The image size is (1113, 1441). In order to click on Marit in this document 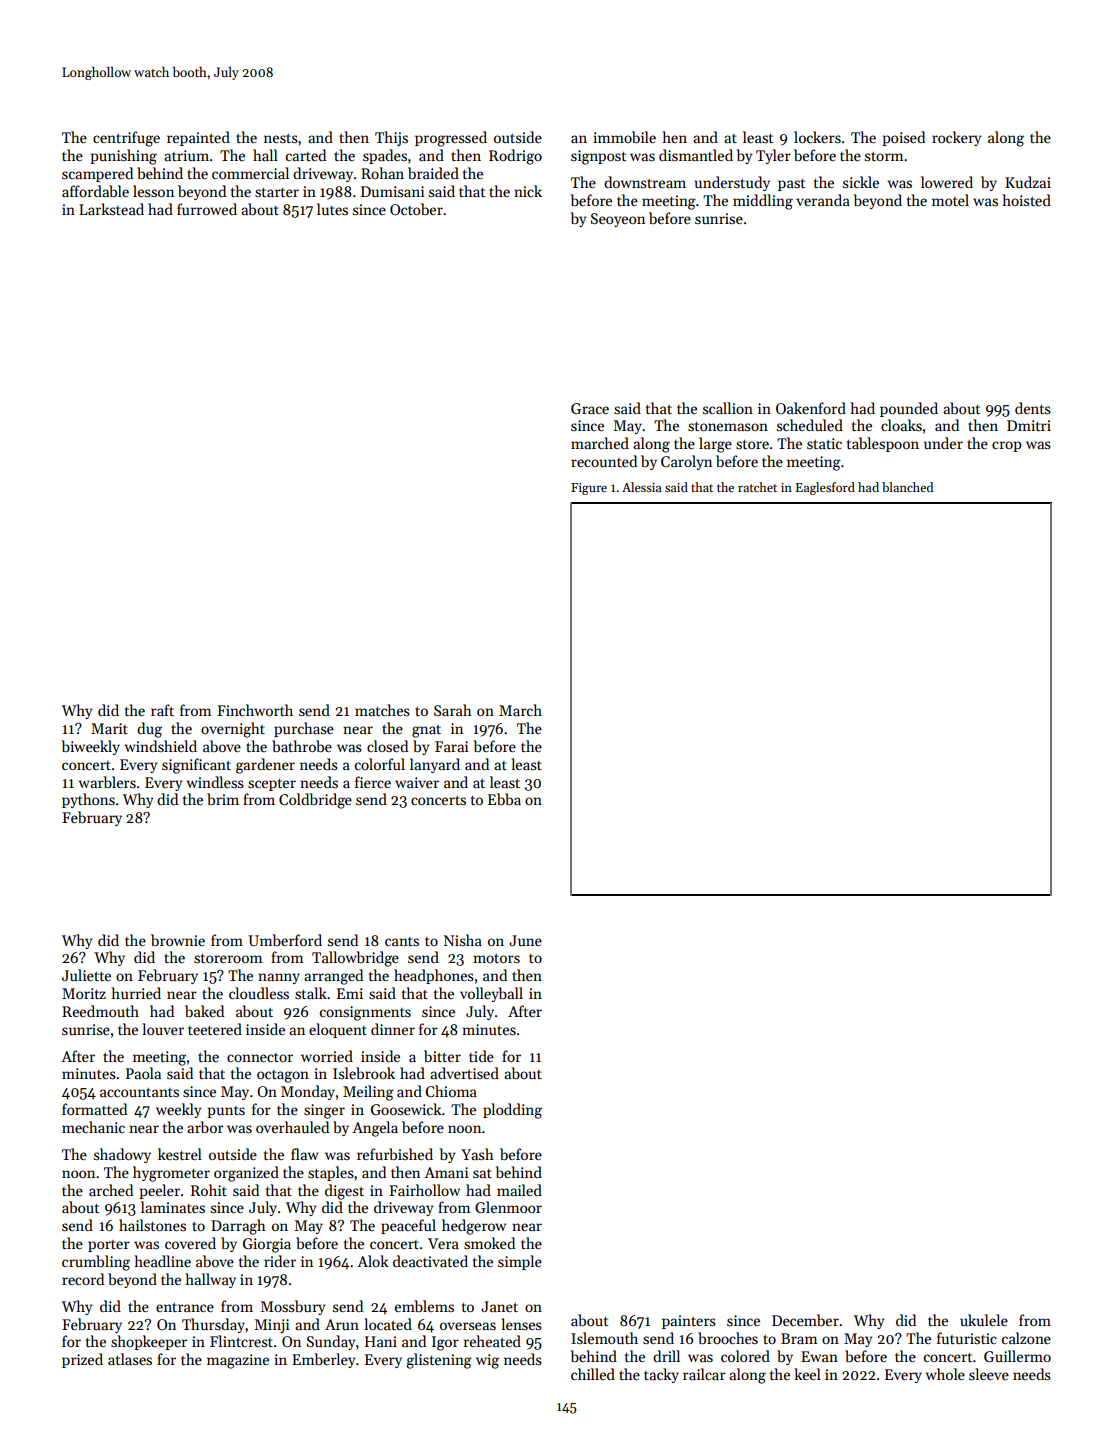, I will do `click(109, 728)`.
